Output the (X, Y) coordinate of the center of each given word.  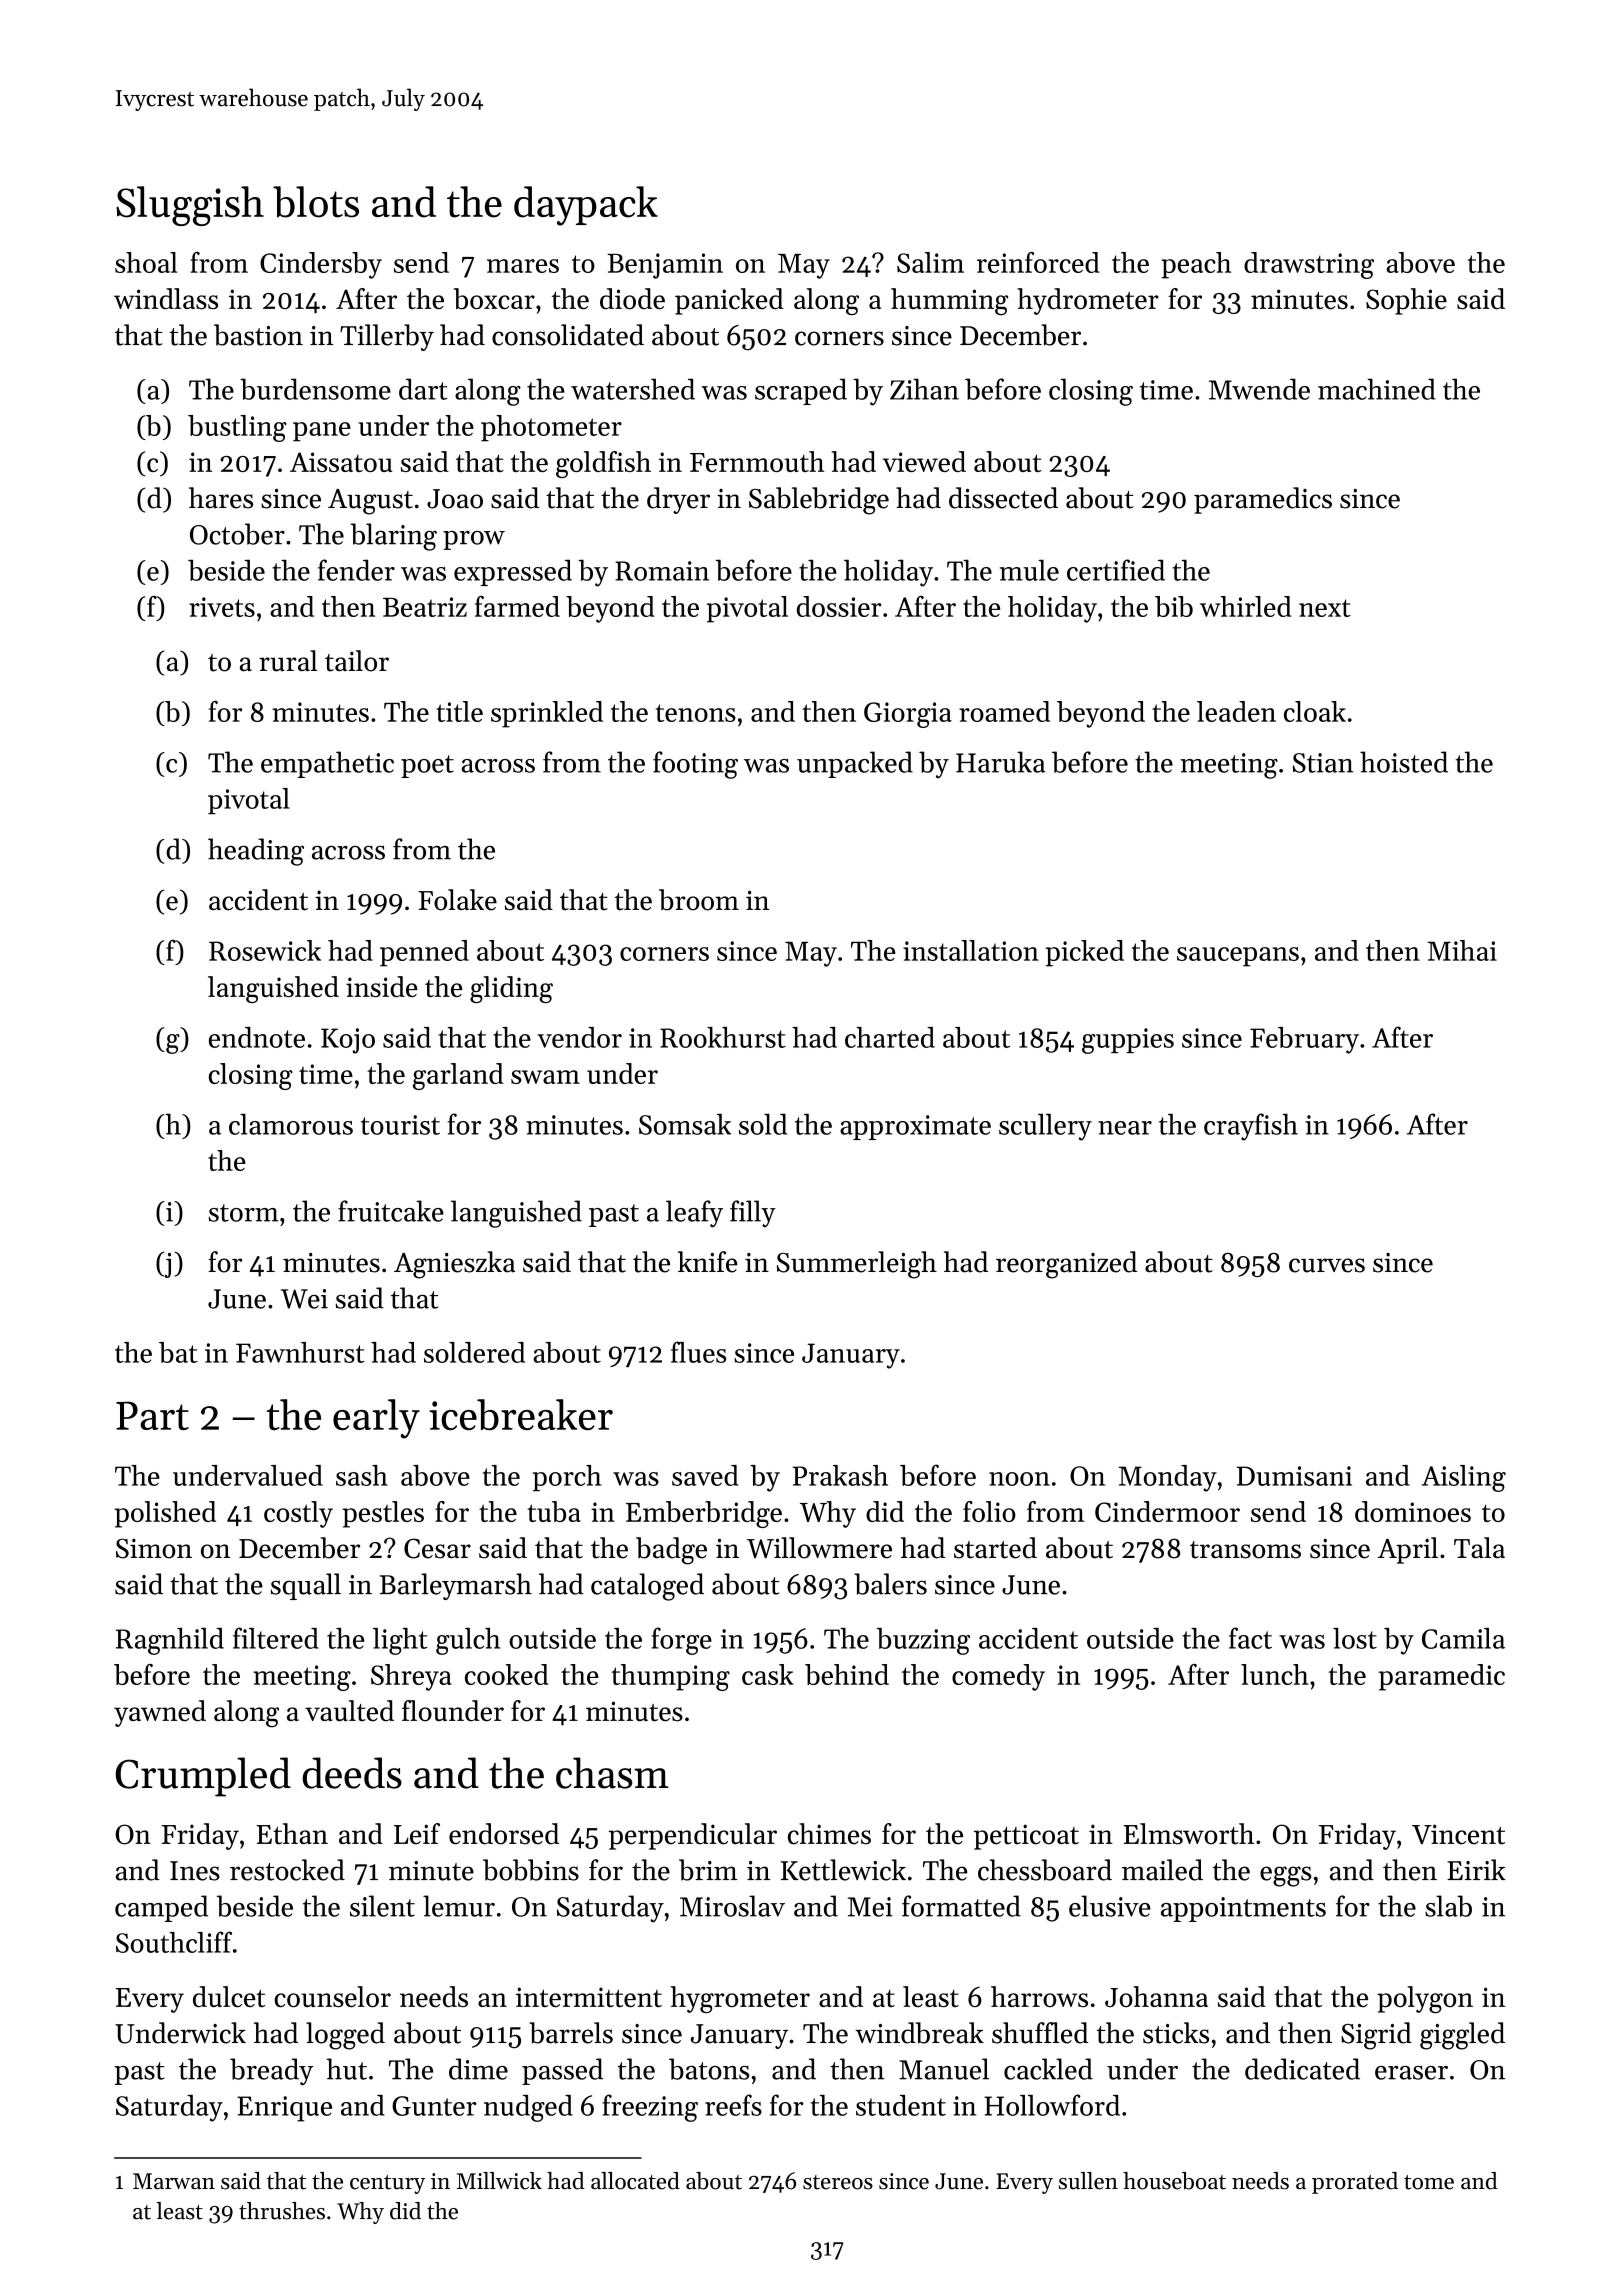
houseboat (1174, 2181)
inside (382, 986)
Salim (930, 262)
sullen (1088, 2181)
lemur (459, 1906)
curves (1327, 1265)
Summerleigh (857, 1265)
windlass (166, 299)
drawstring (1309, 265)
